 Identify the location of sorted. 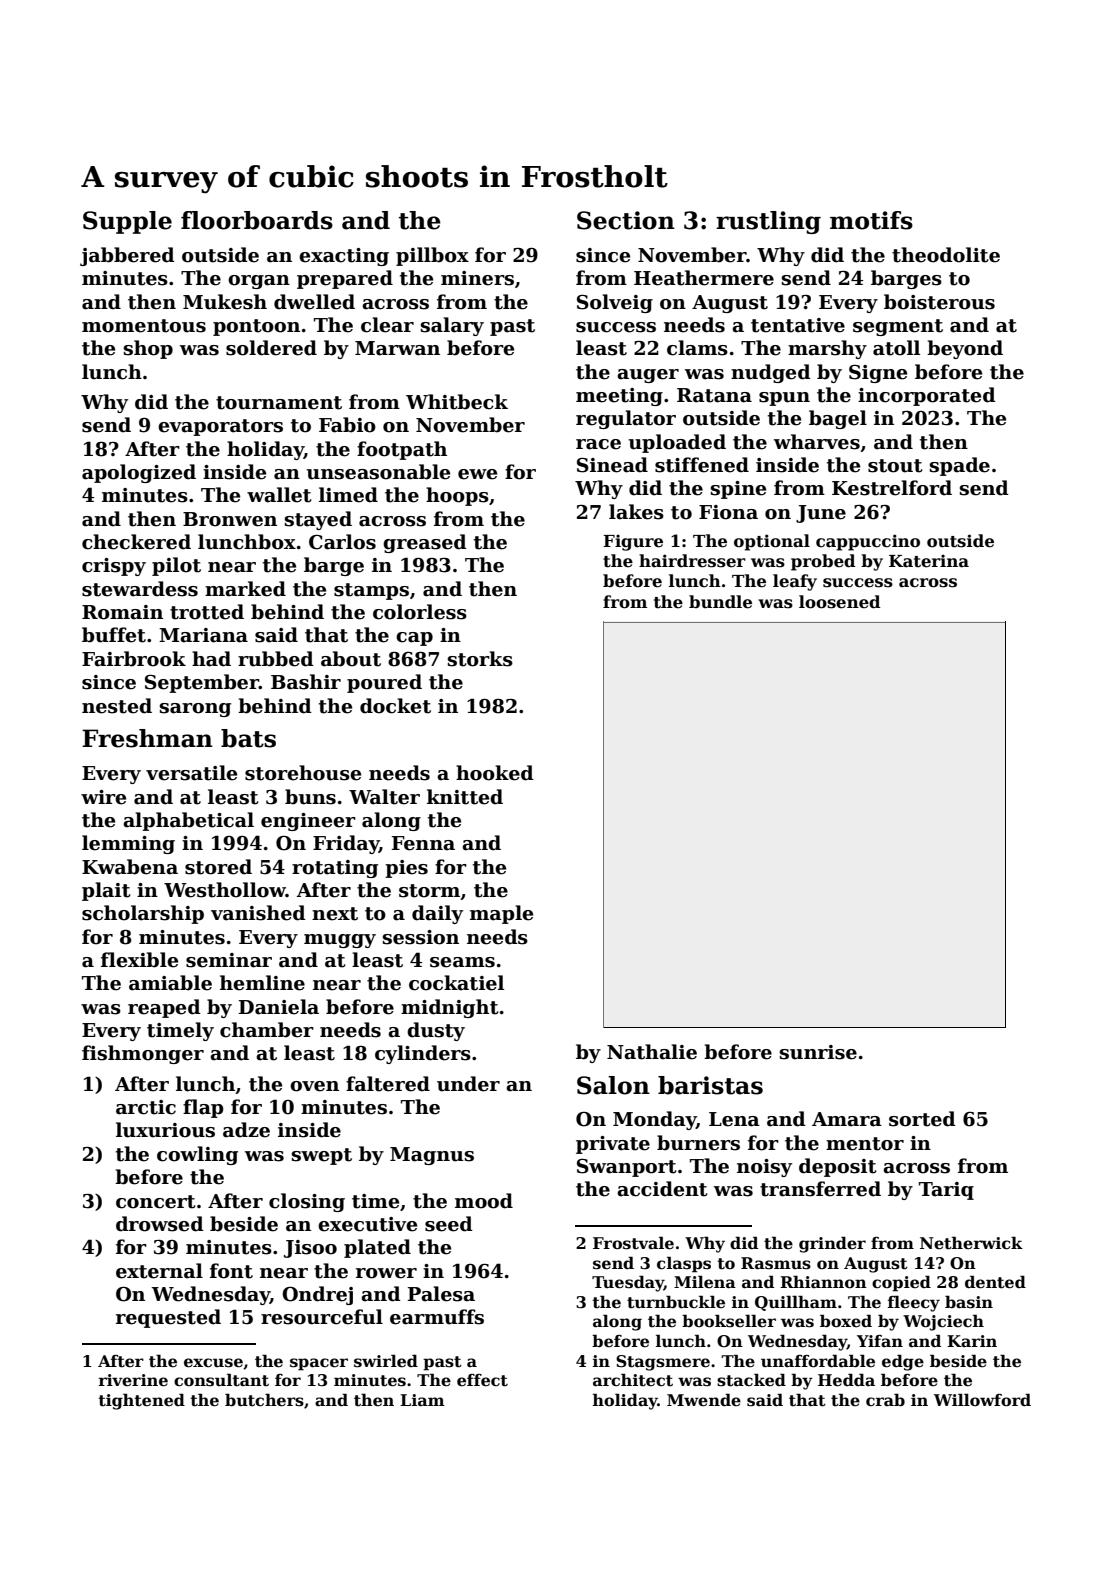
(922, 1119).
